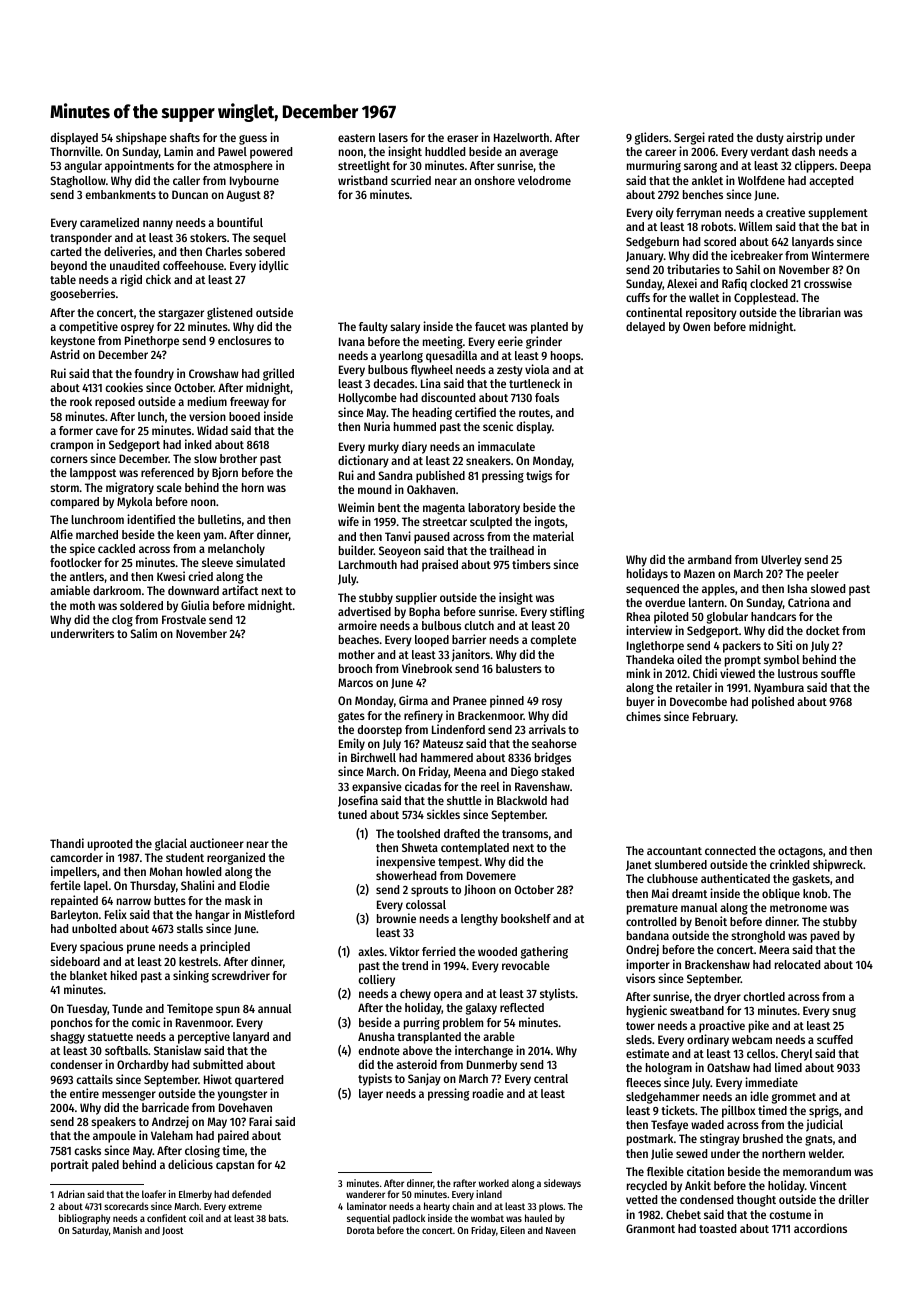  Describe the element at coordinates (743, 661) in the screenshot. I see `prompt` at that location.
